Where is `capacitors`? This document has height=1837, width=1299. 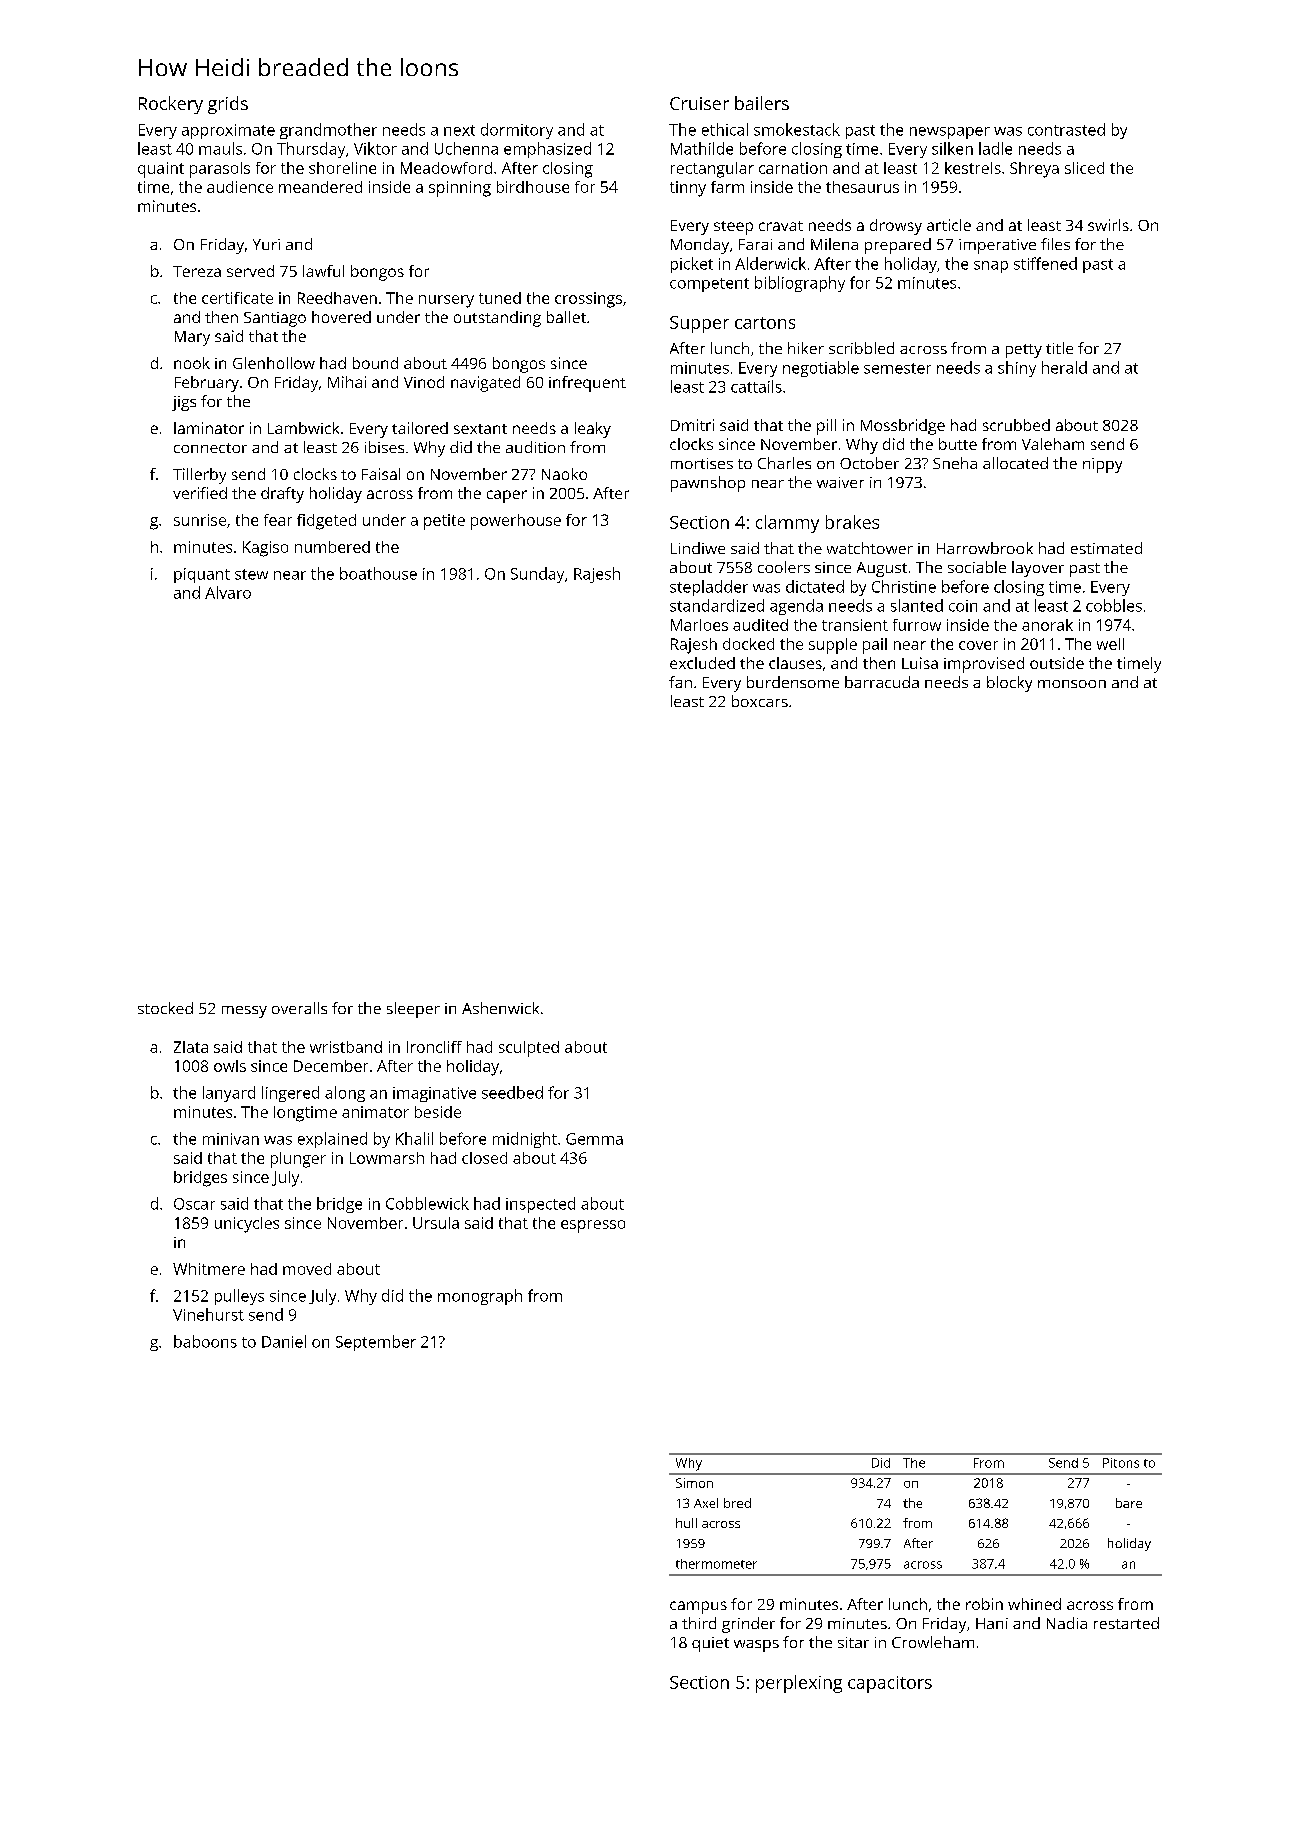 capacitors is located at coordinates (890, 1684).
